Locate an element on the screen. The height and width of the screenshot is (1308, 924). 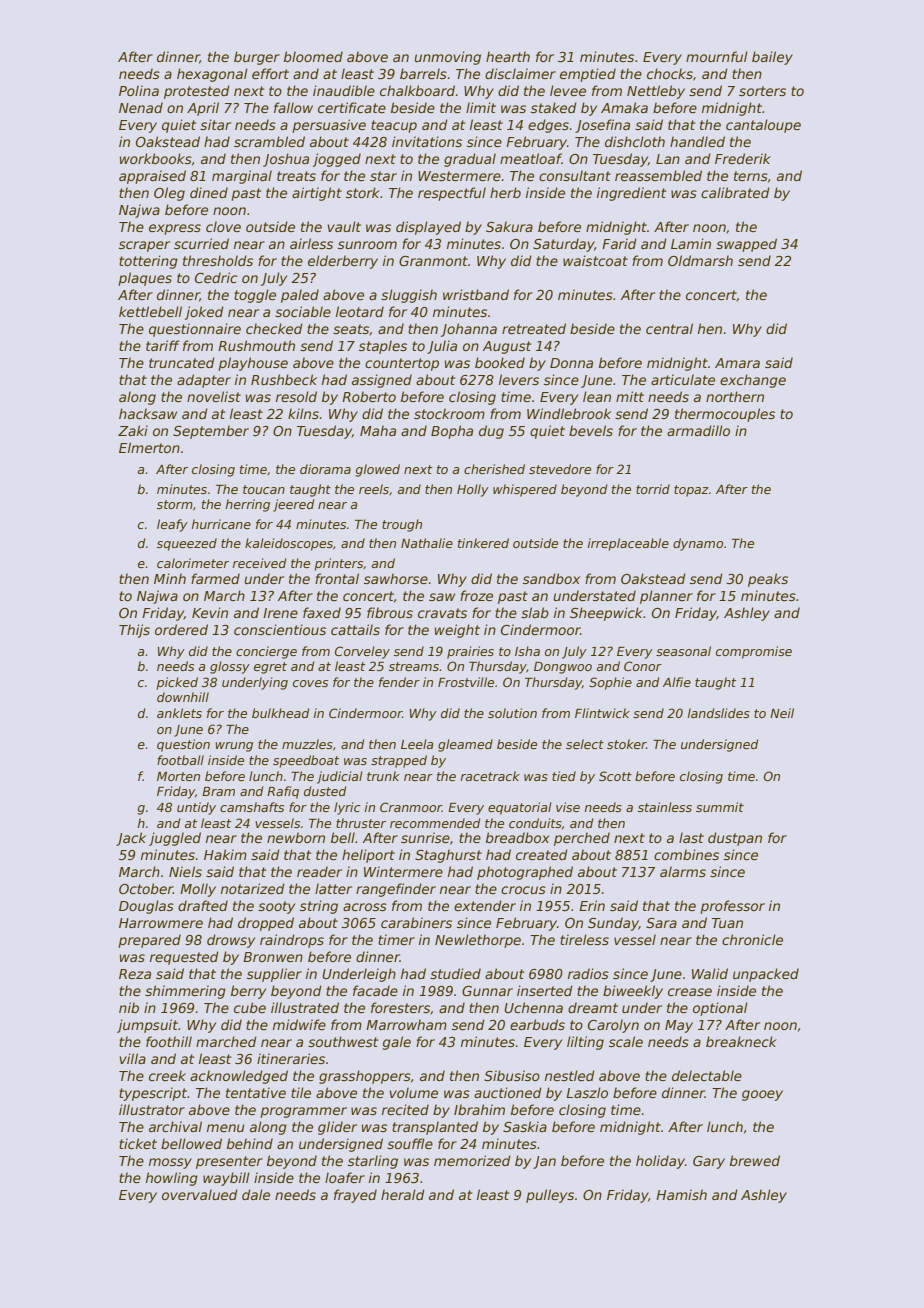
Frostville is located at coordinates (466, 682).
